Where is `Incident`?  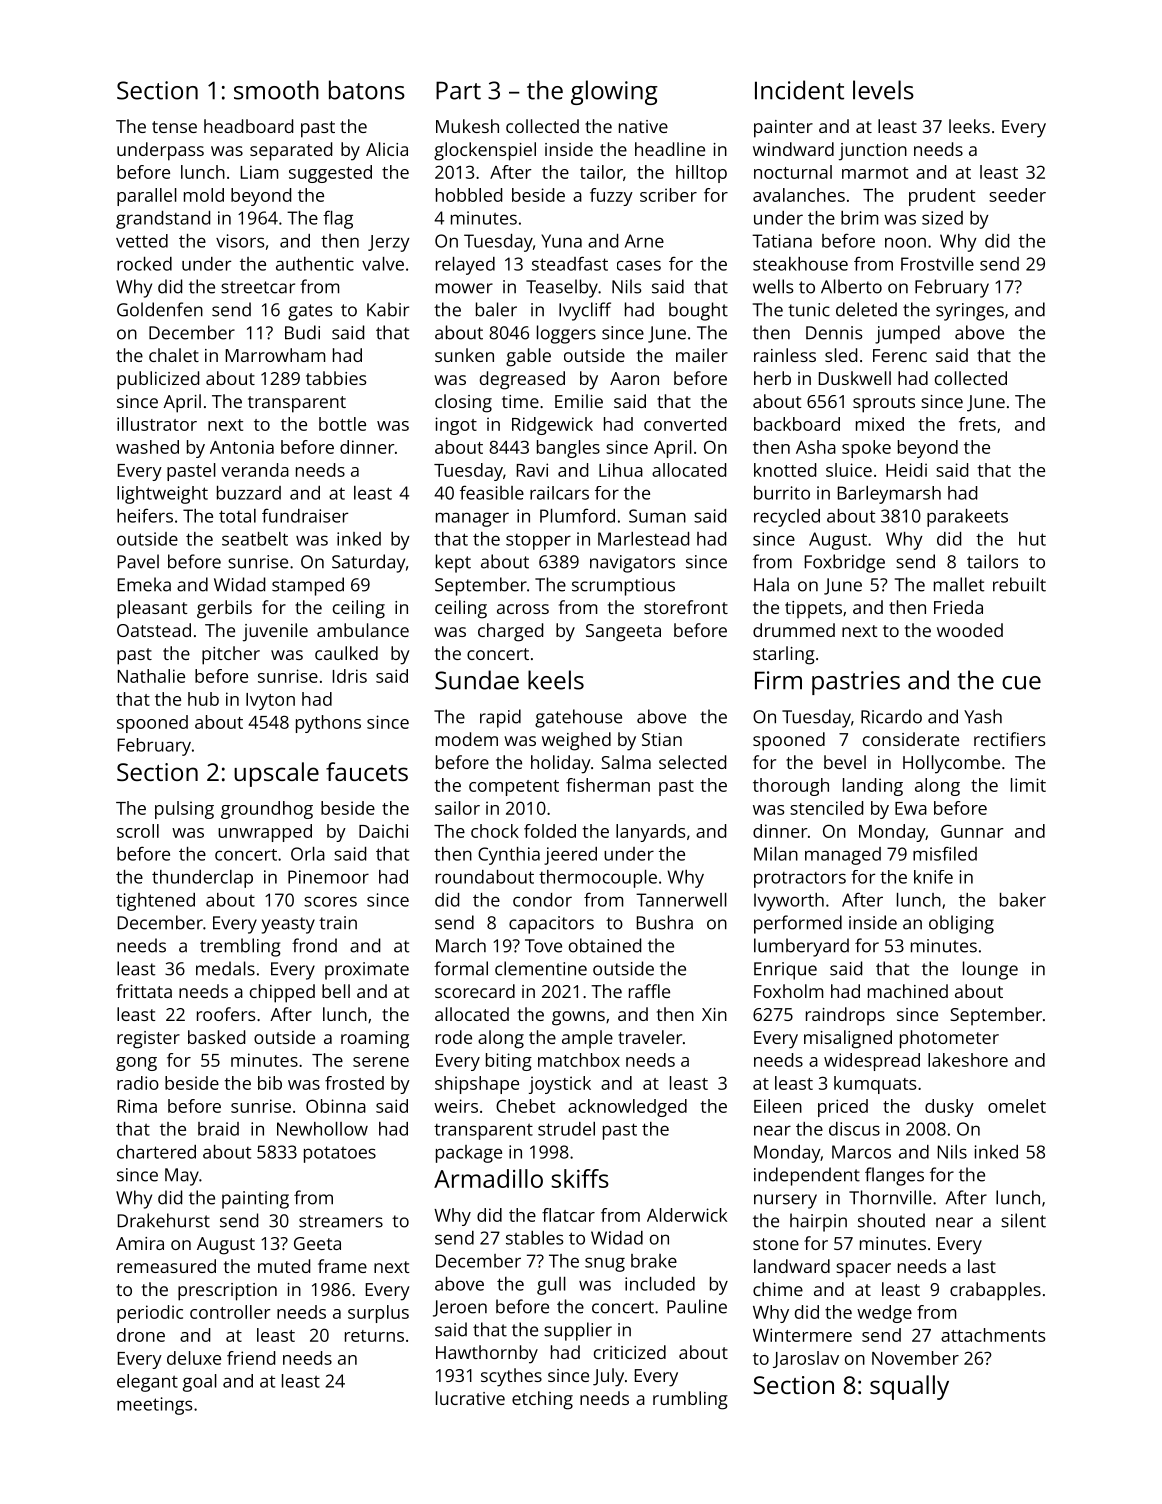 Incident is located at coordinates (799, 90).
